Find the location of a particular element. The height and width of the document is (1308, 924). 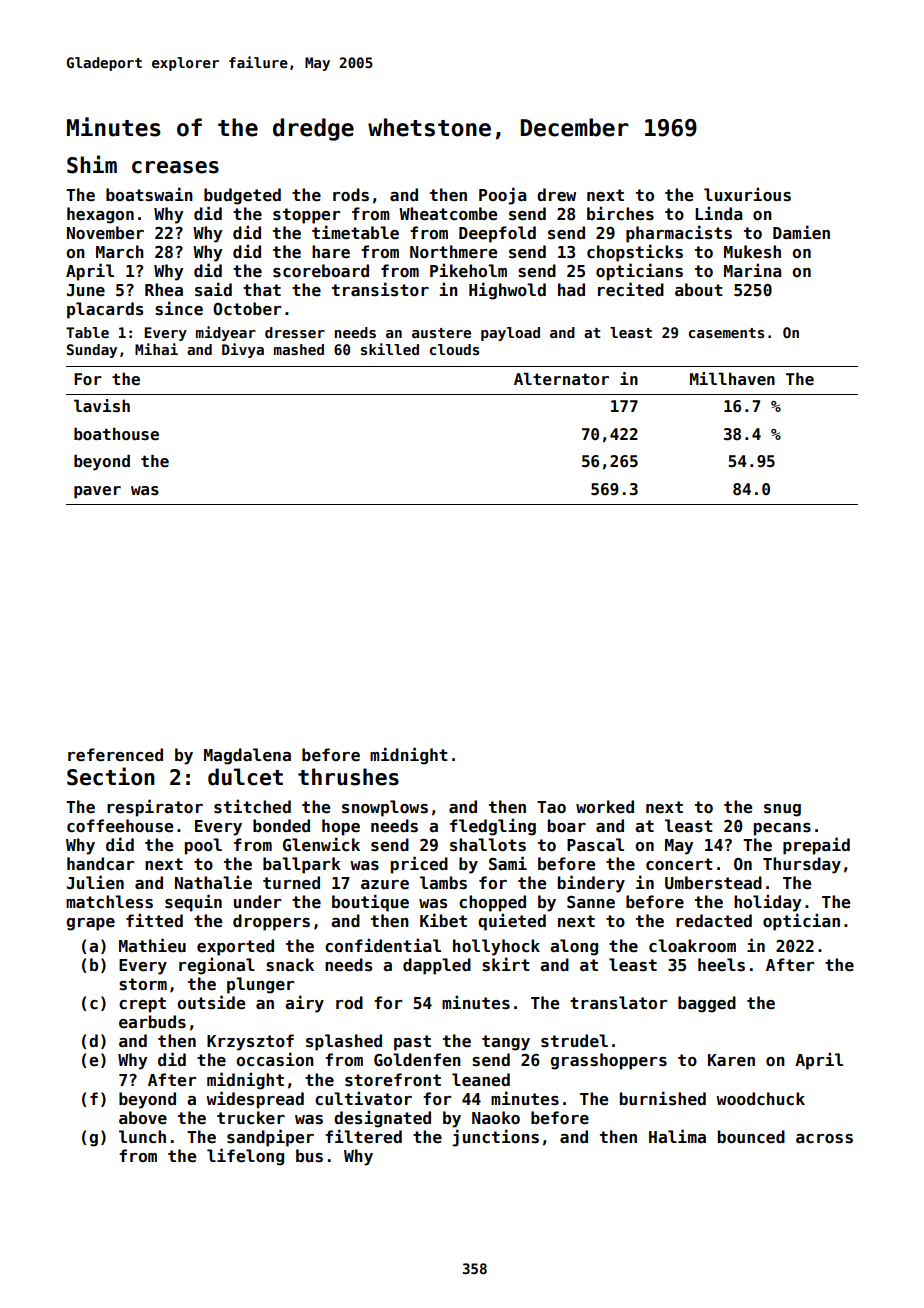

earbuds is located at coordinates (152, 1022).
